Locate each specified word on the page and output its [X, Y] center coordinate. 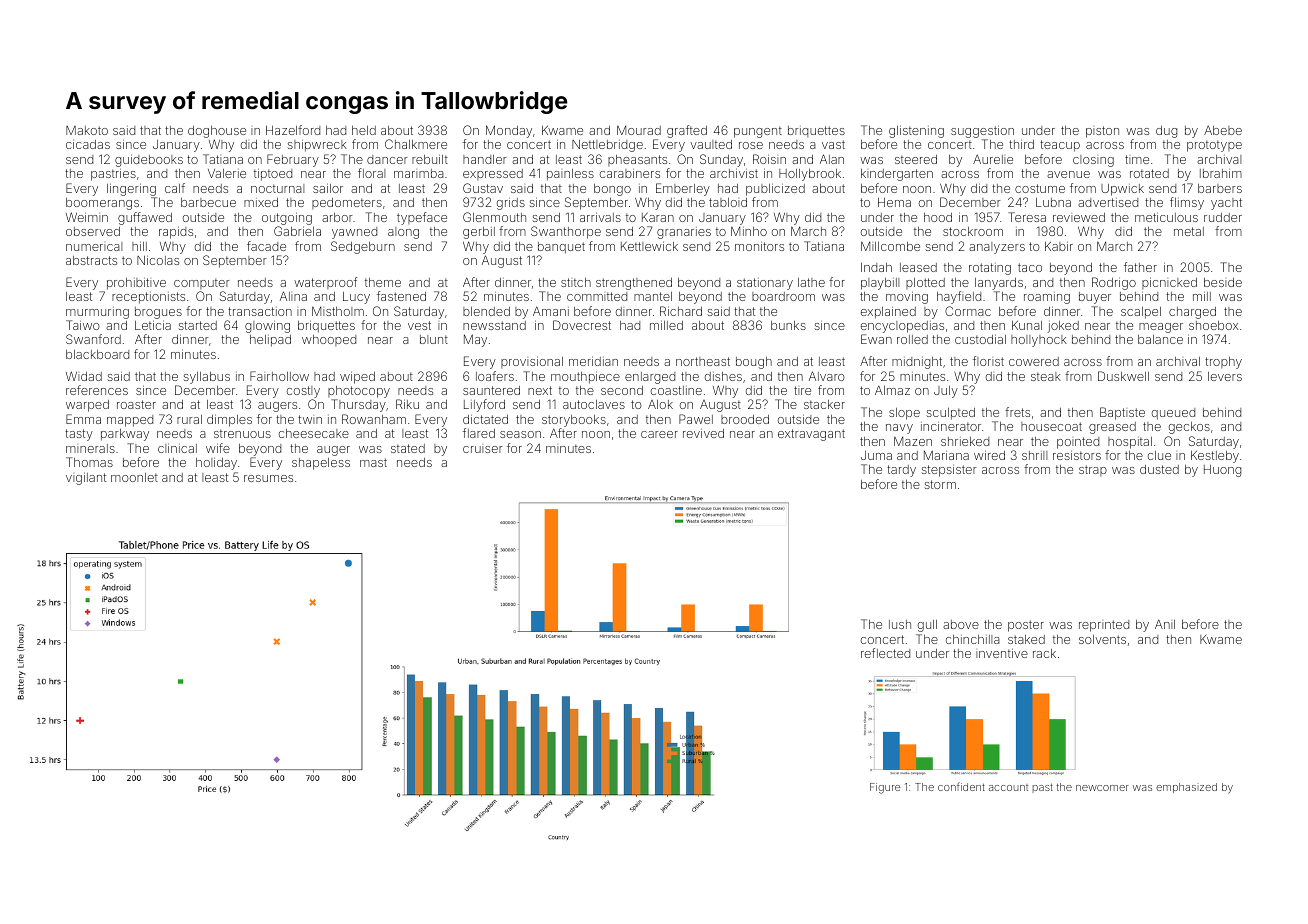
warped [87, 406]
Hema [894, 202]
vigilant [86, 478]
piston [1102, 132]
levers [1225, 376]
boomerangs [102, 204]
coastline [676, 390]
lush [900, 624]
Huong [1222, 471]
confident [961, 786]
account [1008, 787]
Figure [885, 788]
